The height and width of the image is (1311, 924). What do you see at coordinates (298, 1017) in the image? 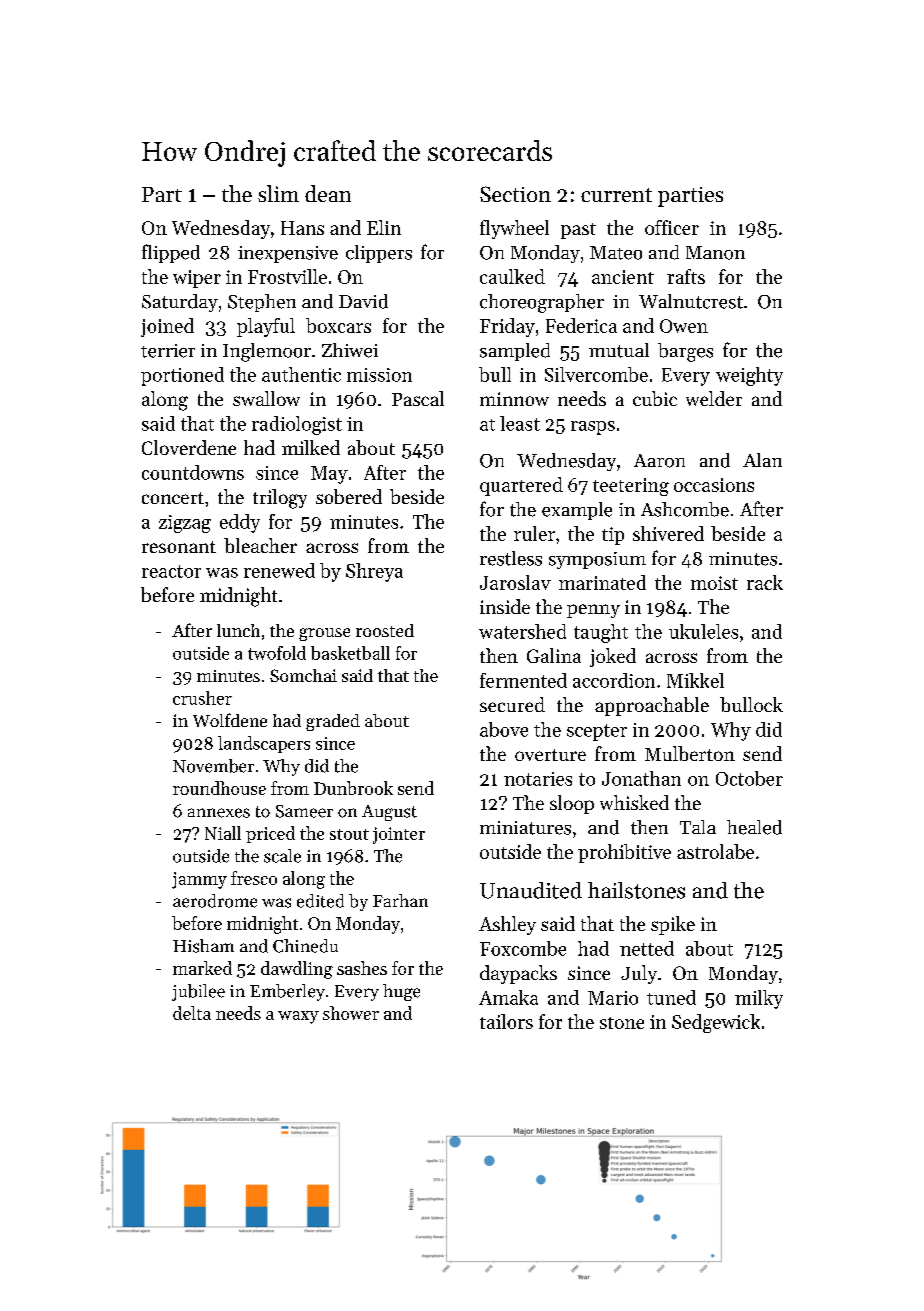
I see `waxy` at bounding box center [298, 1017].
